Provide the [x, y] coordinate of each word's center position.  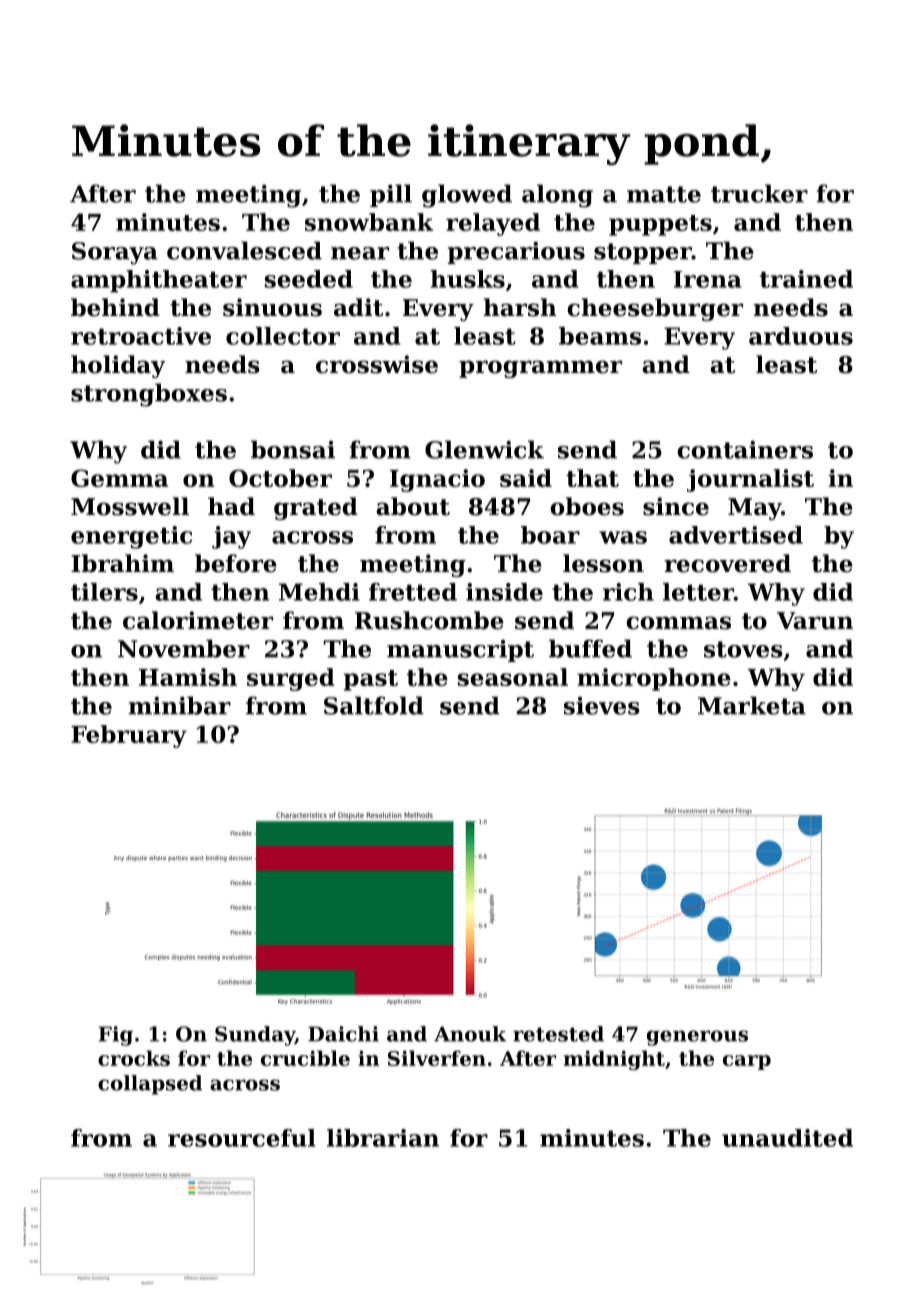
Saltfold [374, 705]
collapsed [150, 1085]
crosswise [377, 364]
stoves [743, 649]
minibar [180, 705]
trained [806, 279]
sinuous [272, 307]
